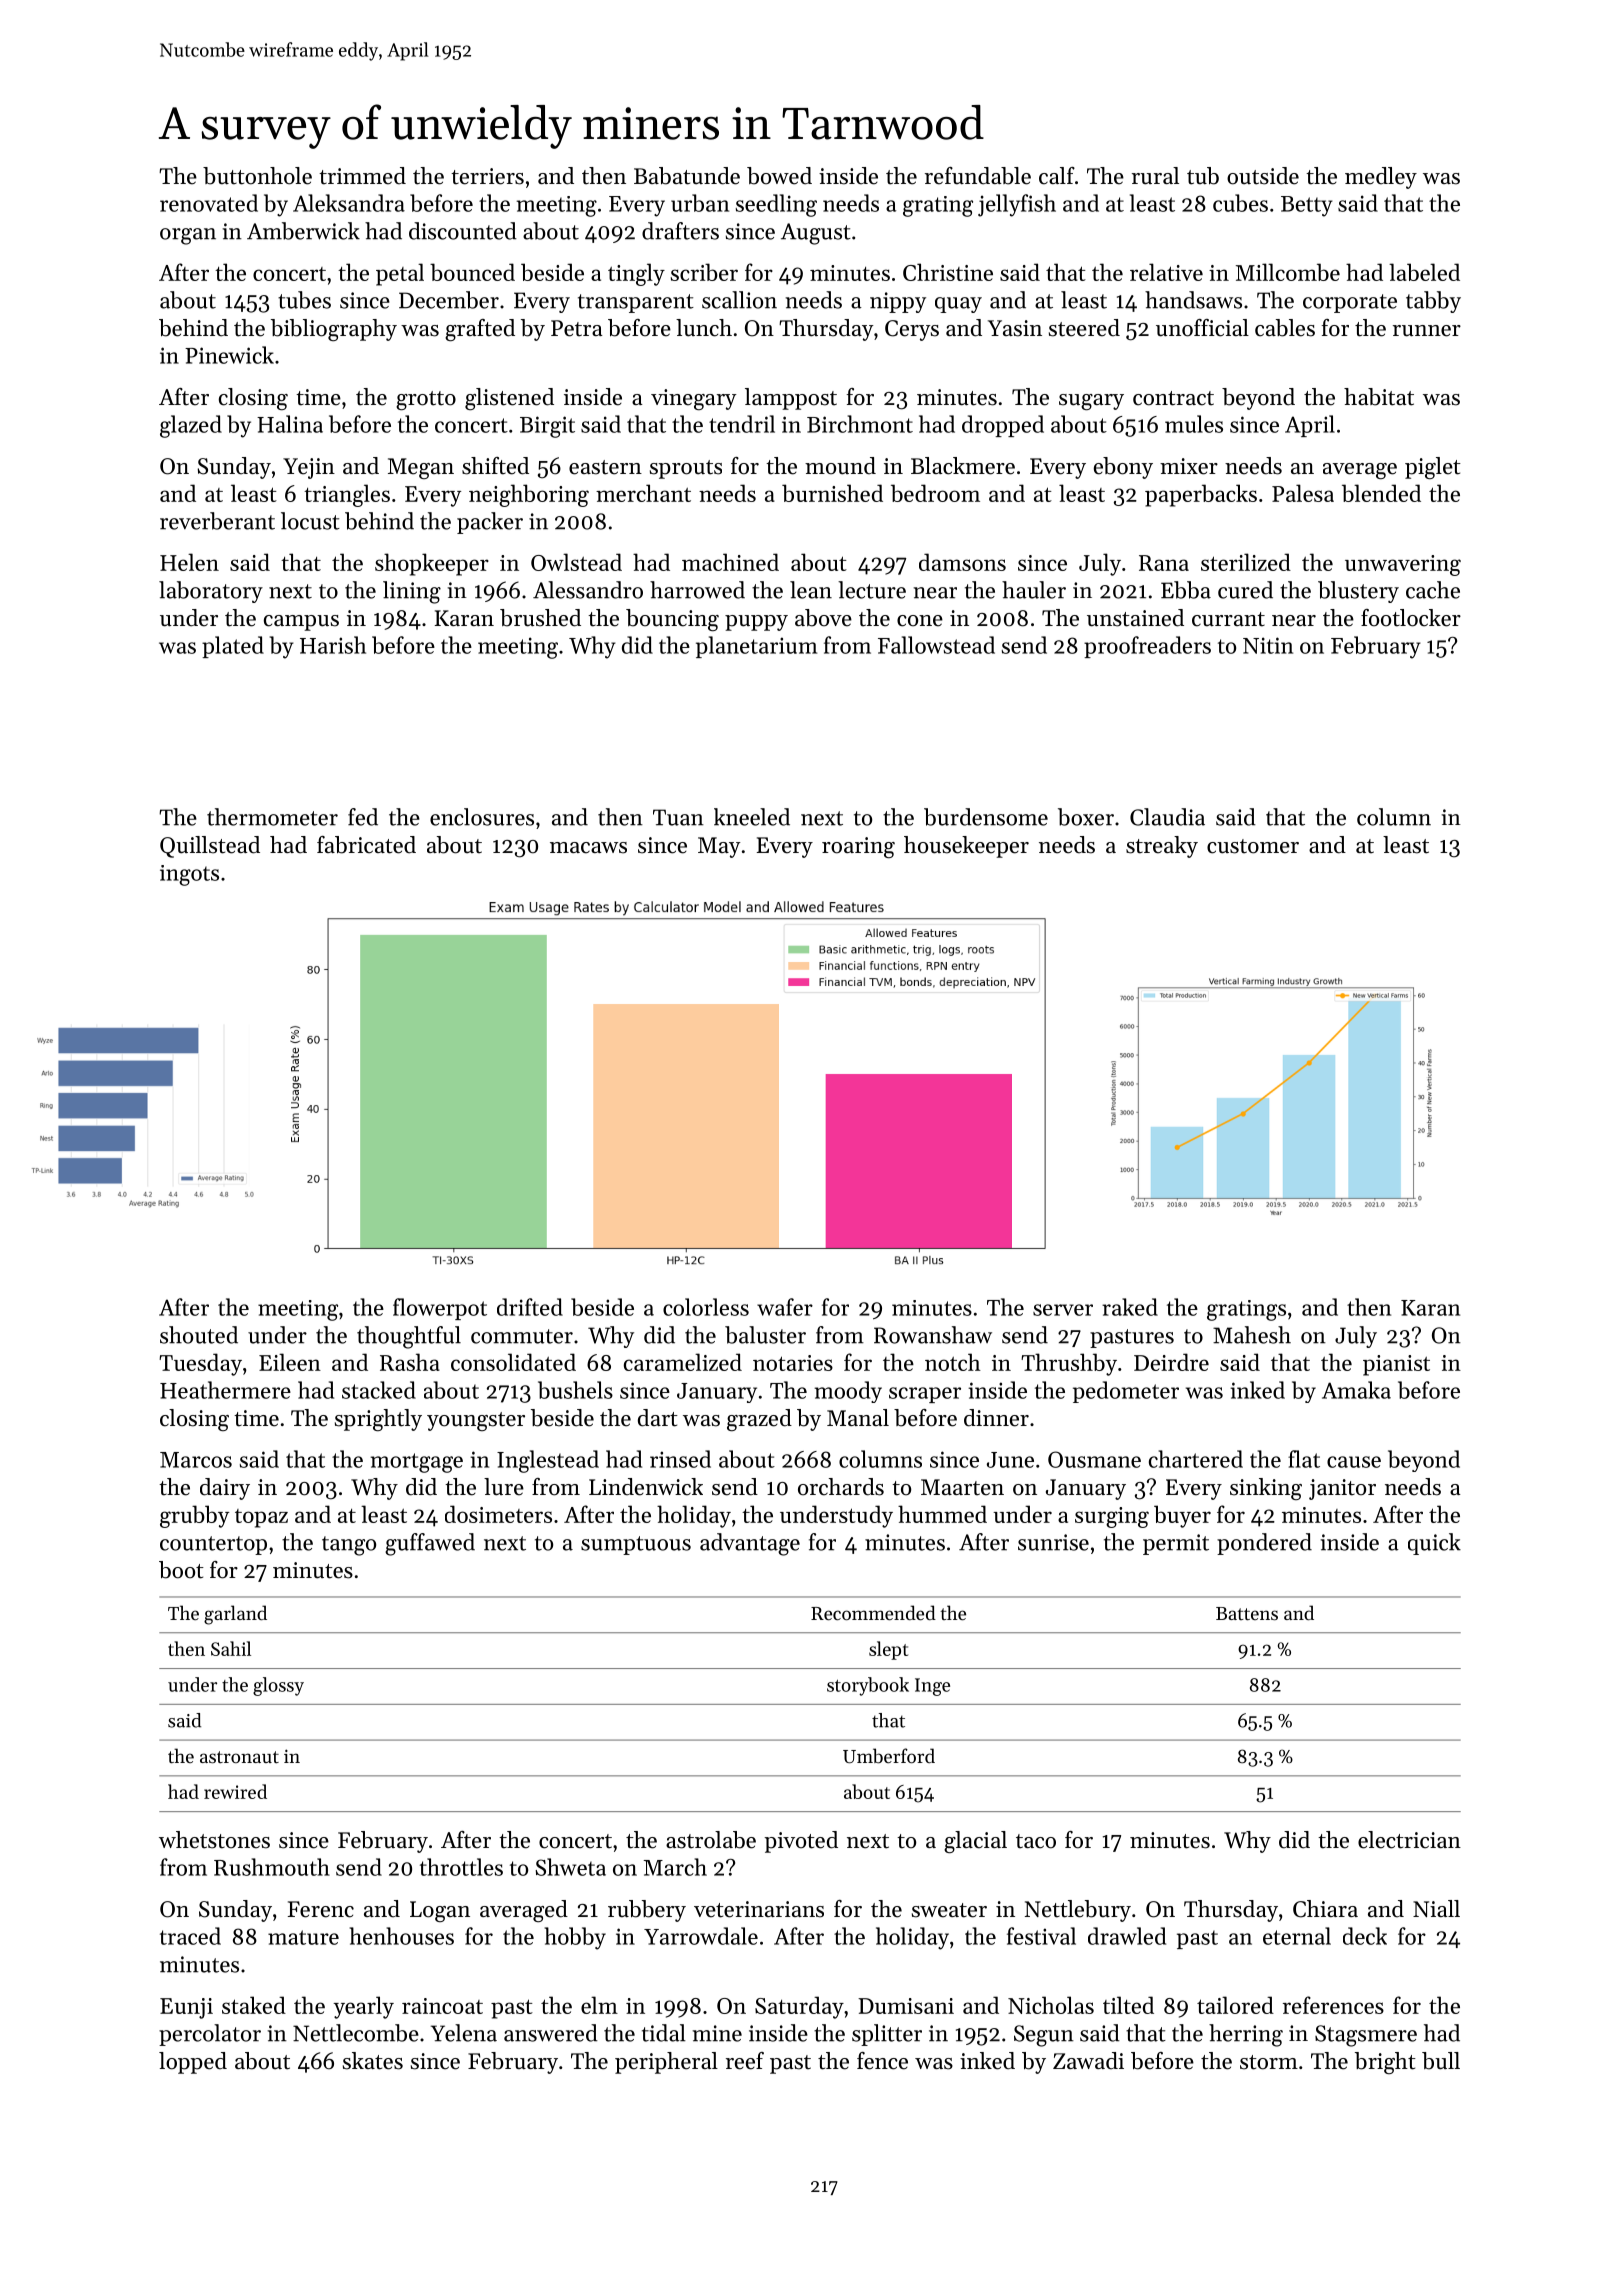  Describe the element at coordinates (487, 176) in the page. I see `terriers` at that location.
